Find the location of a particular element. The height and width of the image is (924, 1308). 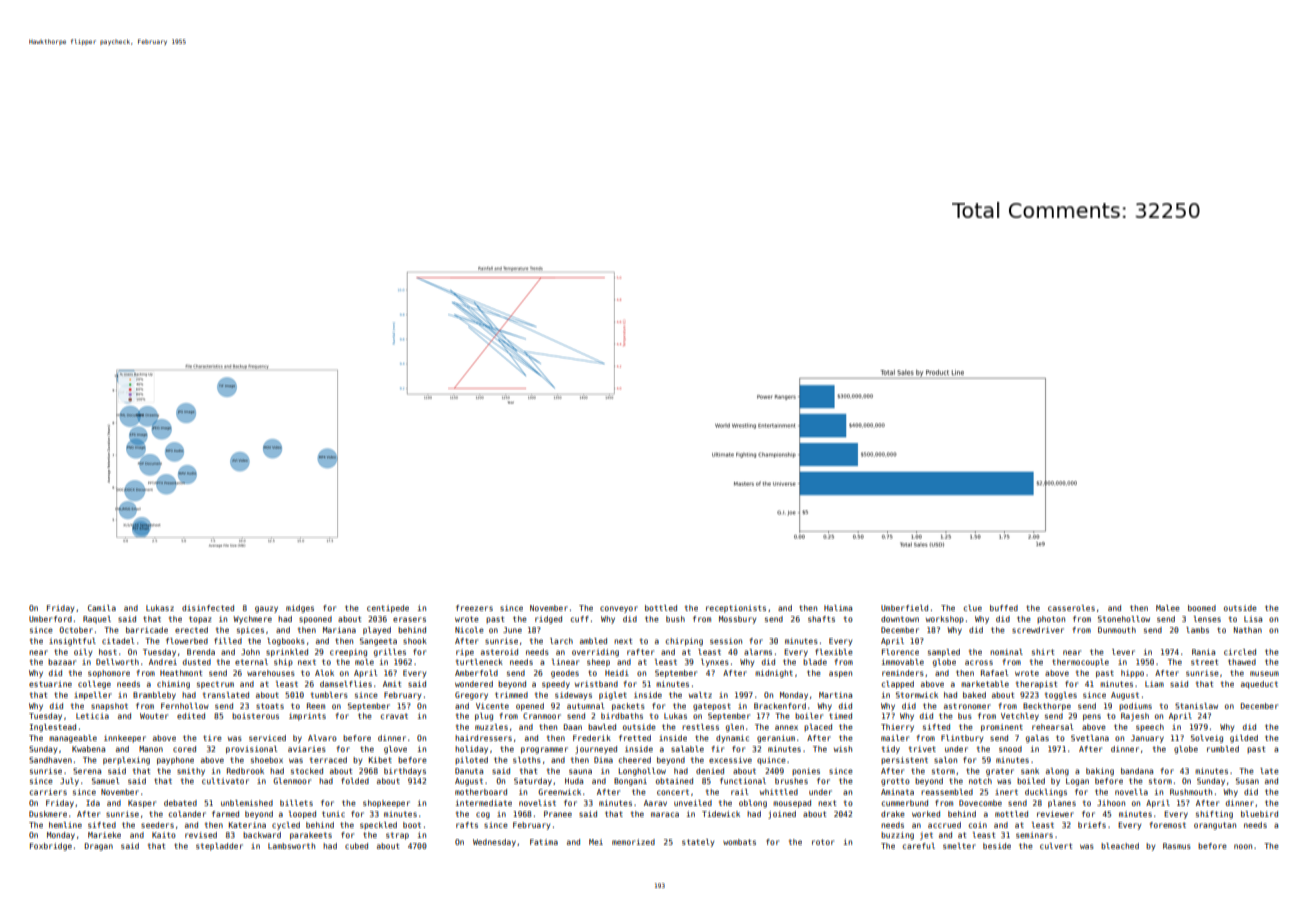

restless is located at coordinates (700, 727).
